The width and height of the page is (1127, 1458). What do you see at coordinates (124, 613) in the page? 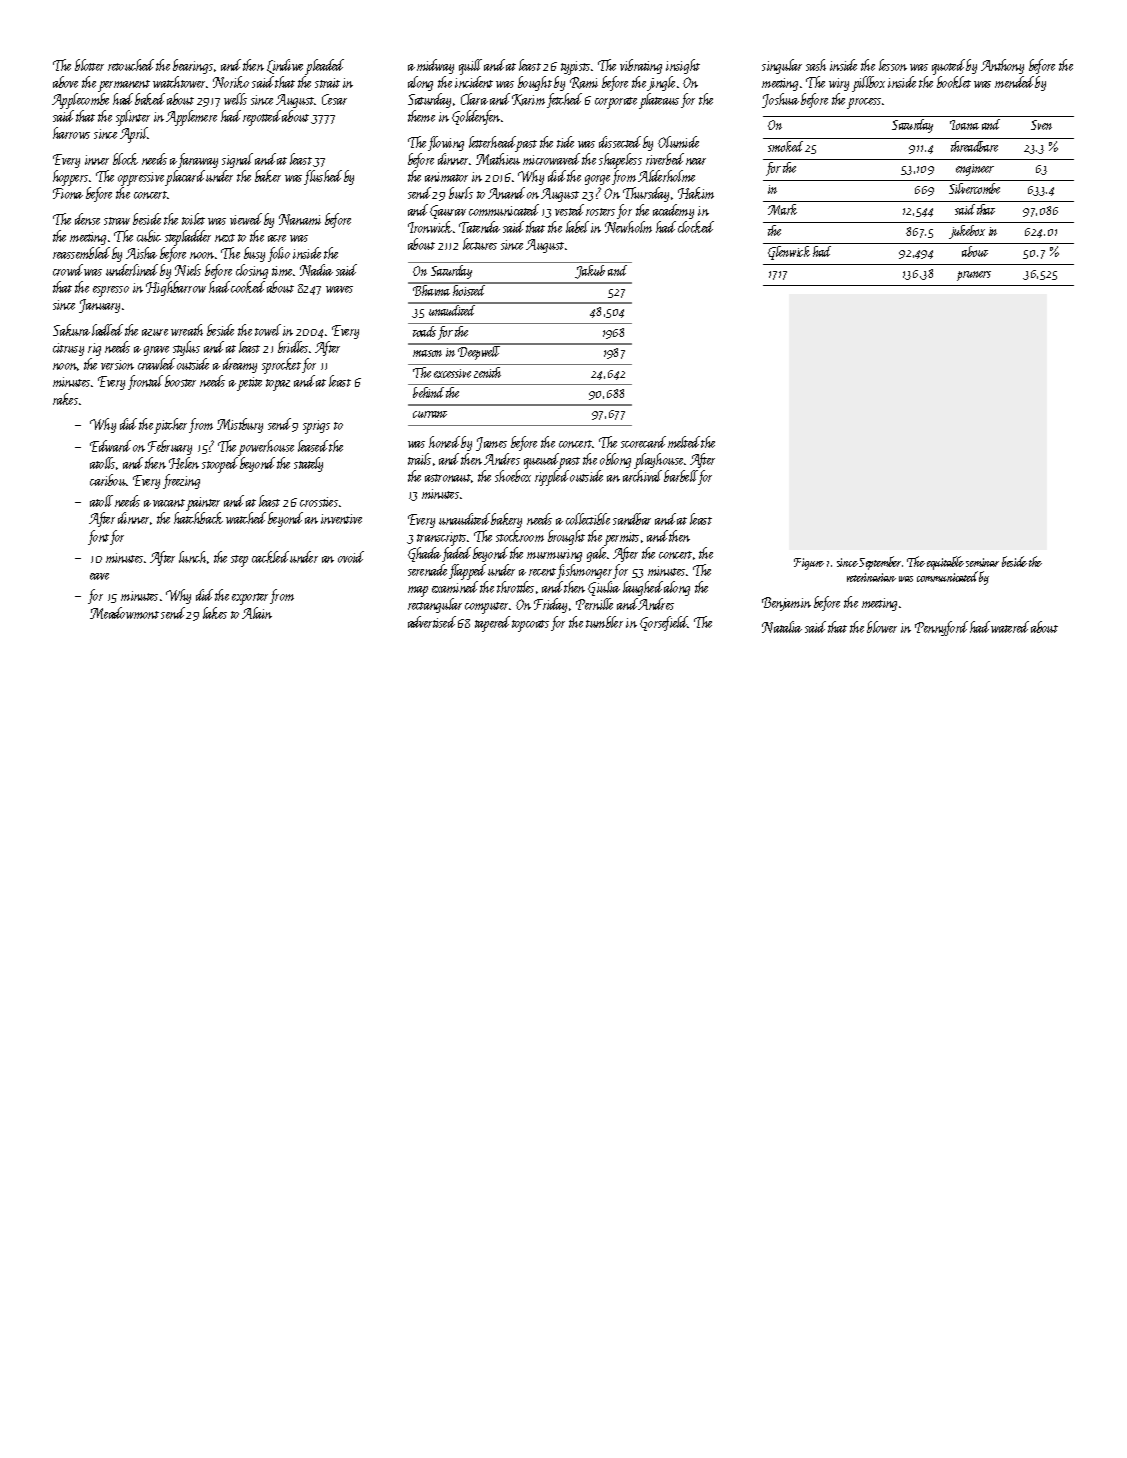
I see `Meadowmont` at bounding box center [124, 613].
